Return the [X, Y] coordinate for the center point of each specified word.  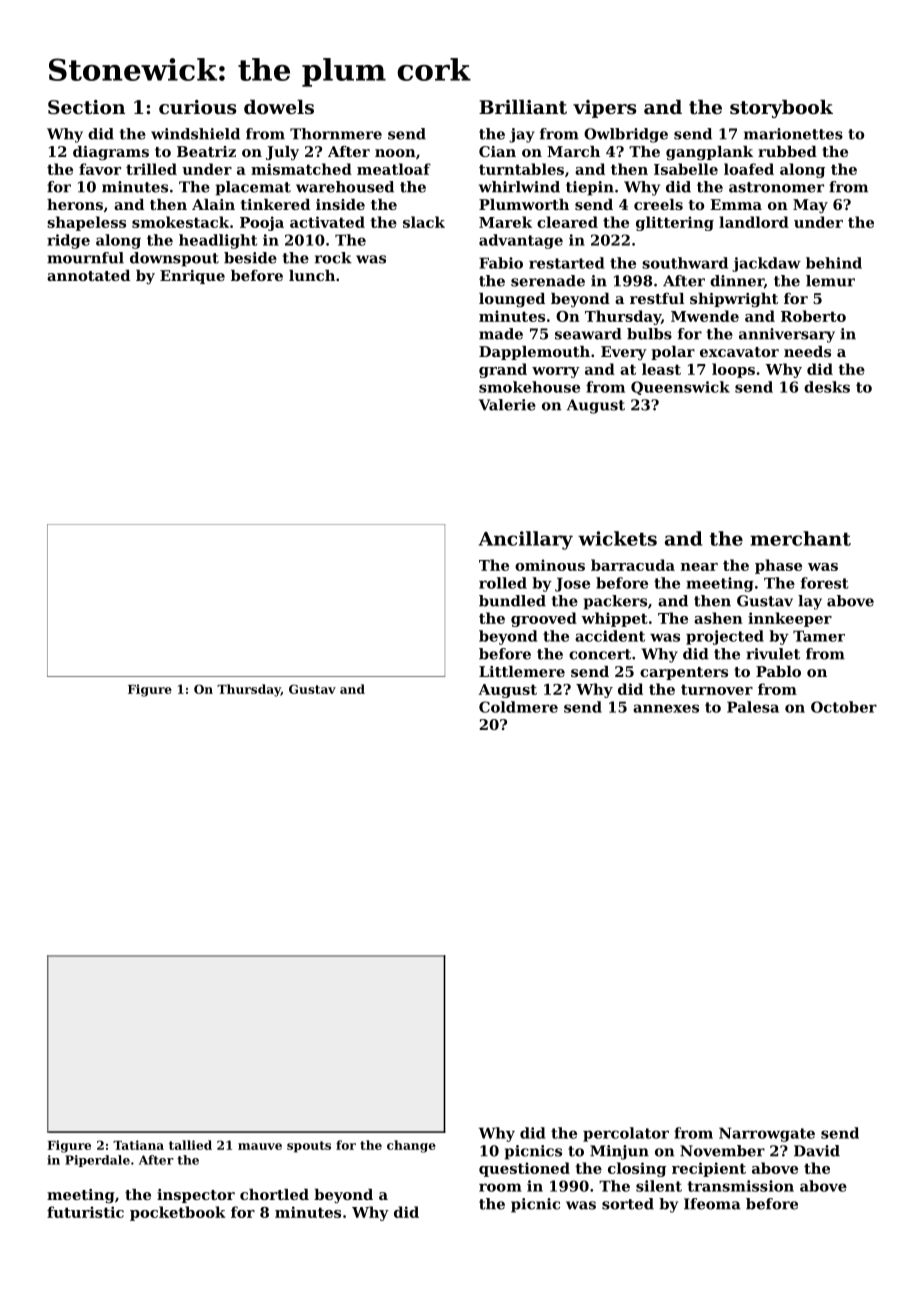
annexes [666, 708]
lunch [312, 275]
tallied [190, 1145]
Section [86, 107]
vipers [604, 109]
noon [395, 153]
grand [503, 370]
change [411, 1146]
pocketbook [178, 1213]
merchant [800, 538]
